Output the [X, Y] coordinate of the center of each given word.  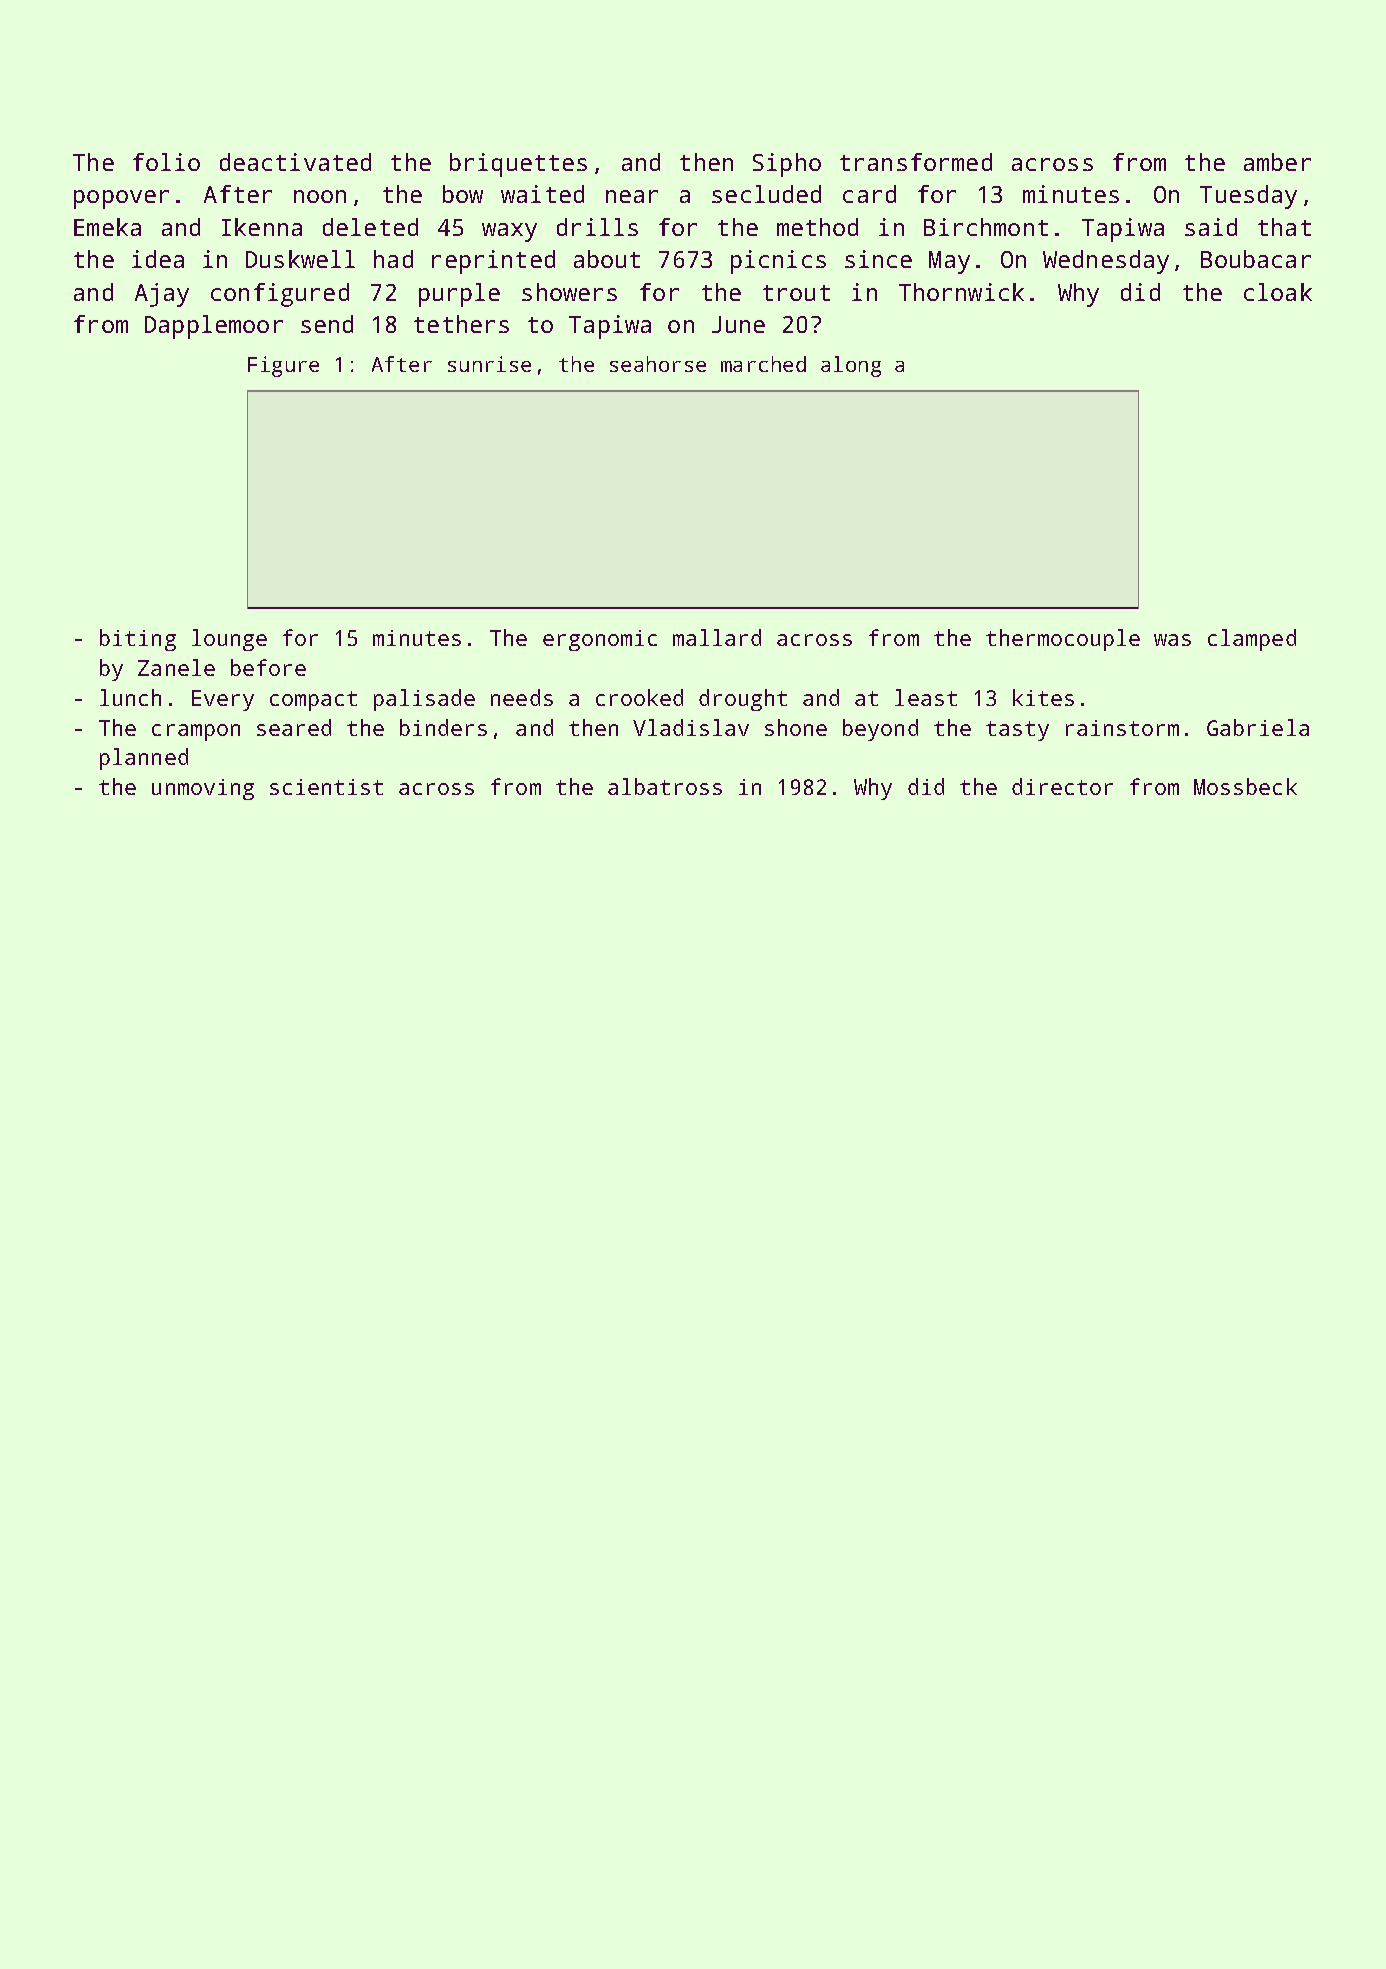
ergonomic [600, 640]
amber [1277, 162]
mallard [717, 637]
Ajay [162, 295]
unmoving [203, 789]
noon [320, 196]
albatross [665, 786]
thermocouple [1063, 640]
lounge [229, 640]
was [1172, 640]
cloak [1278, 292]
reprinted [493, 262]
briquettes [518, 165]
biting [138, 640]
